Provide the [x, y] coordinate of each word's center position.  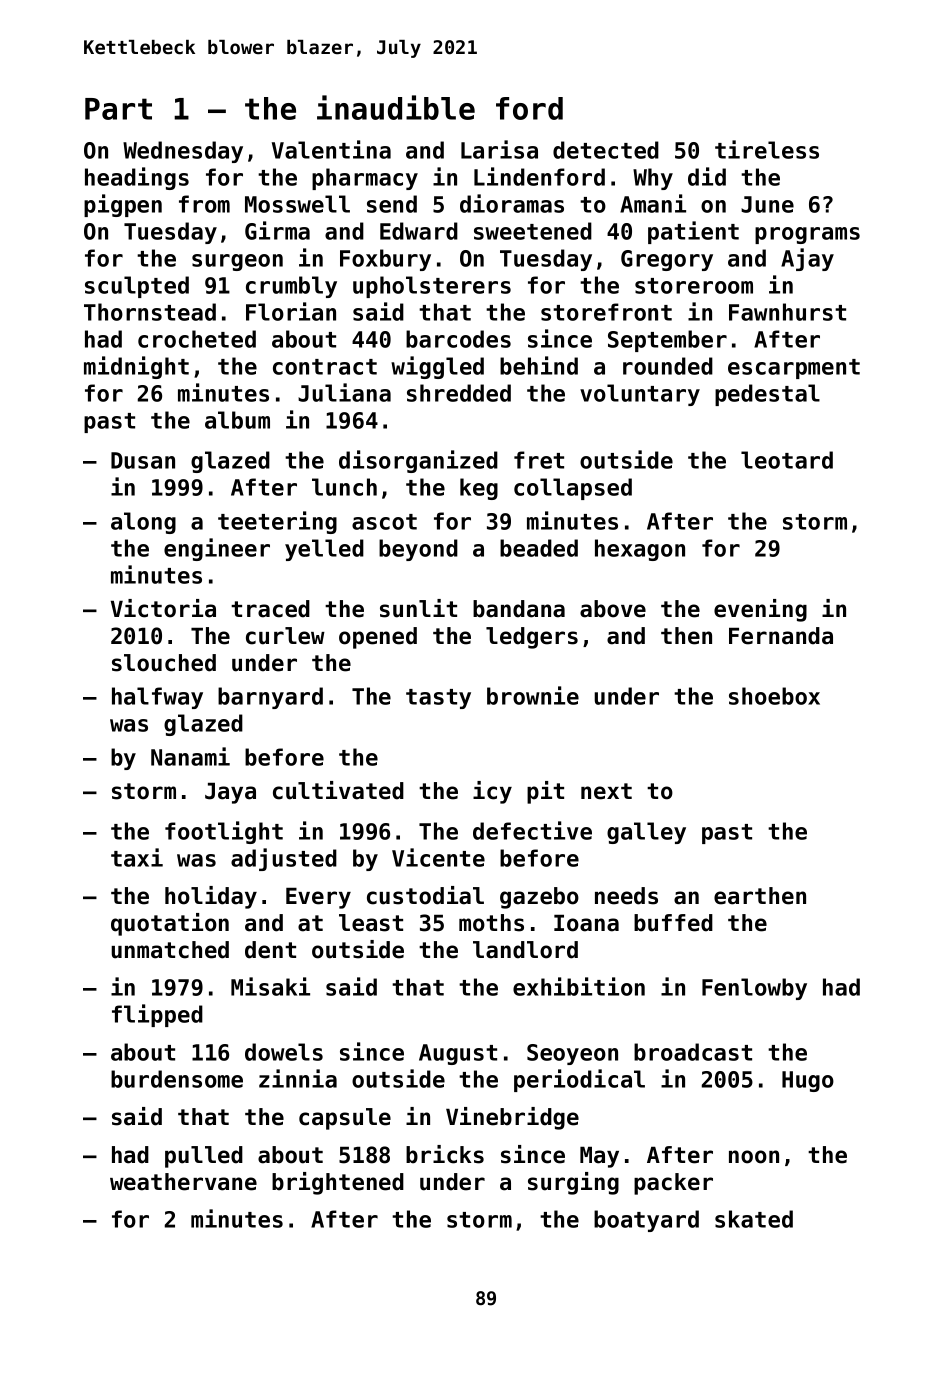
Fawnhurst [787, 312]
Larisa [499, 149]
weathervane [183, 1182]
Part [118, 109]
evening [760, 610]
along [143, 523]
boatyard [646, 1221]
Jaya [230, 793]
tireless [767, 149]
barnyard [270, 698]
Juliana [344, 392]
